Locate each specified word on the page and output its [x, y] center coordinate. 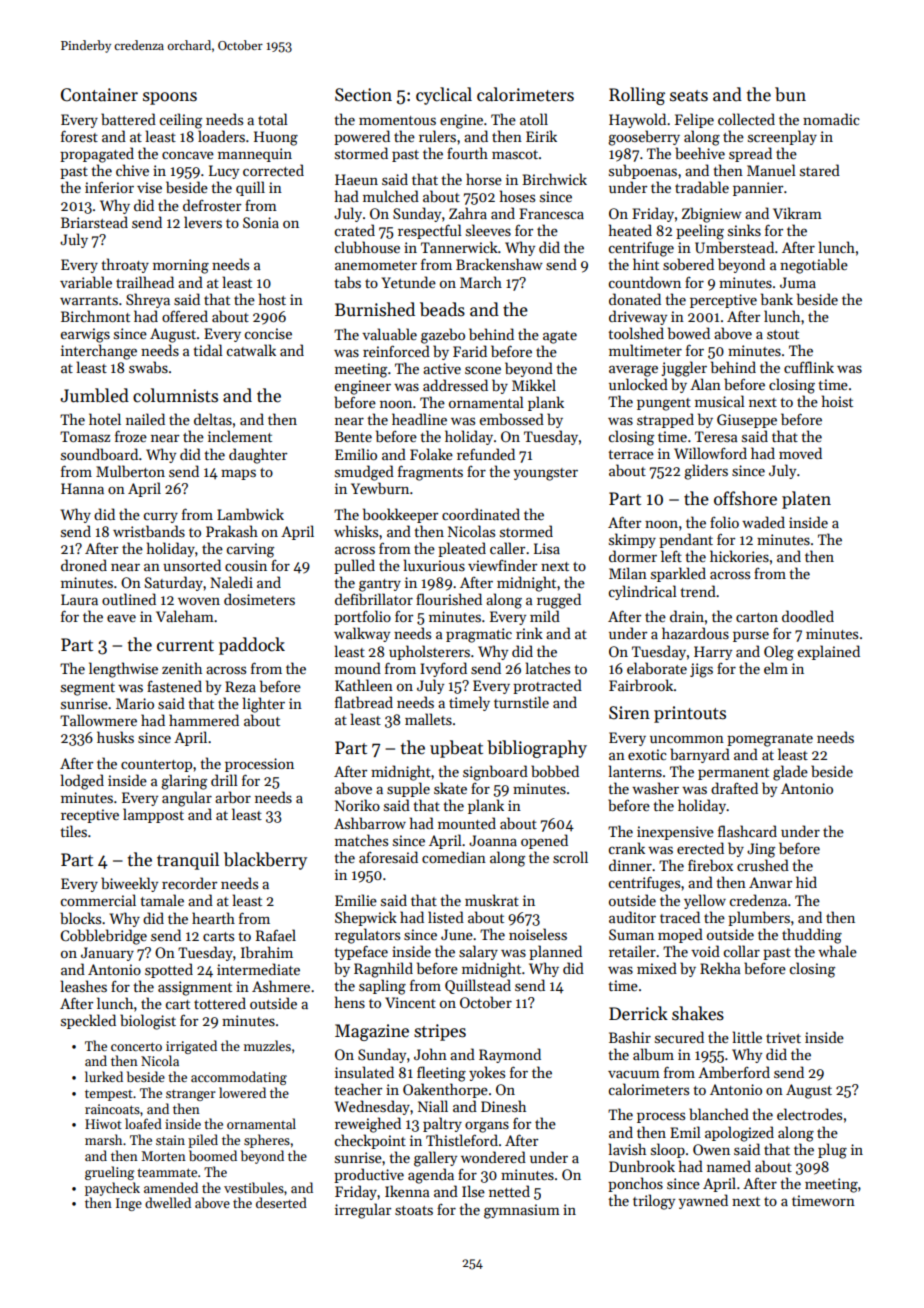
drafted [734, 788]
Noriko [357, 805]
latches [548, 668]
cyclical [444, 96]
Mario [135, 703]
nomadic [831, 119]
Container [99, 95]
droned [84, 565]
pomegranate [770, 740]
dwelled [168, 1202]
